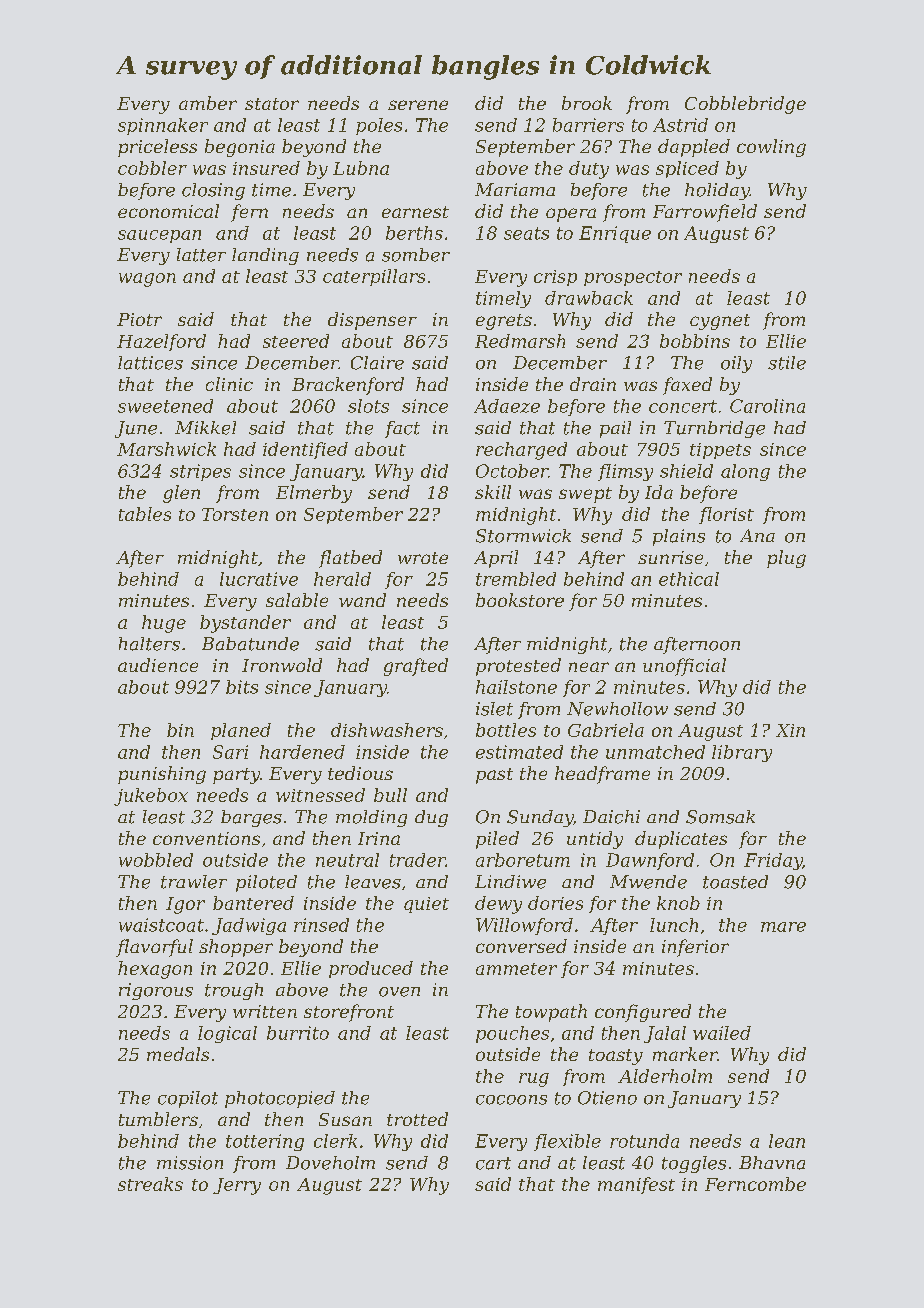 Image resolution: width=924 pixels, height=1308 pixels. What do you see at coordinates (362, 600) in the screenshot?
I see `wand` at bounding box center [362, 600].
